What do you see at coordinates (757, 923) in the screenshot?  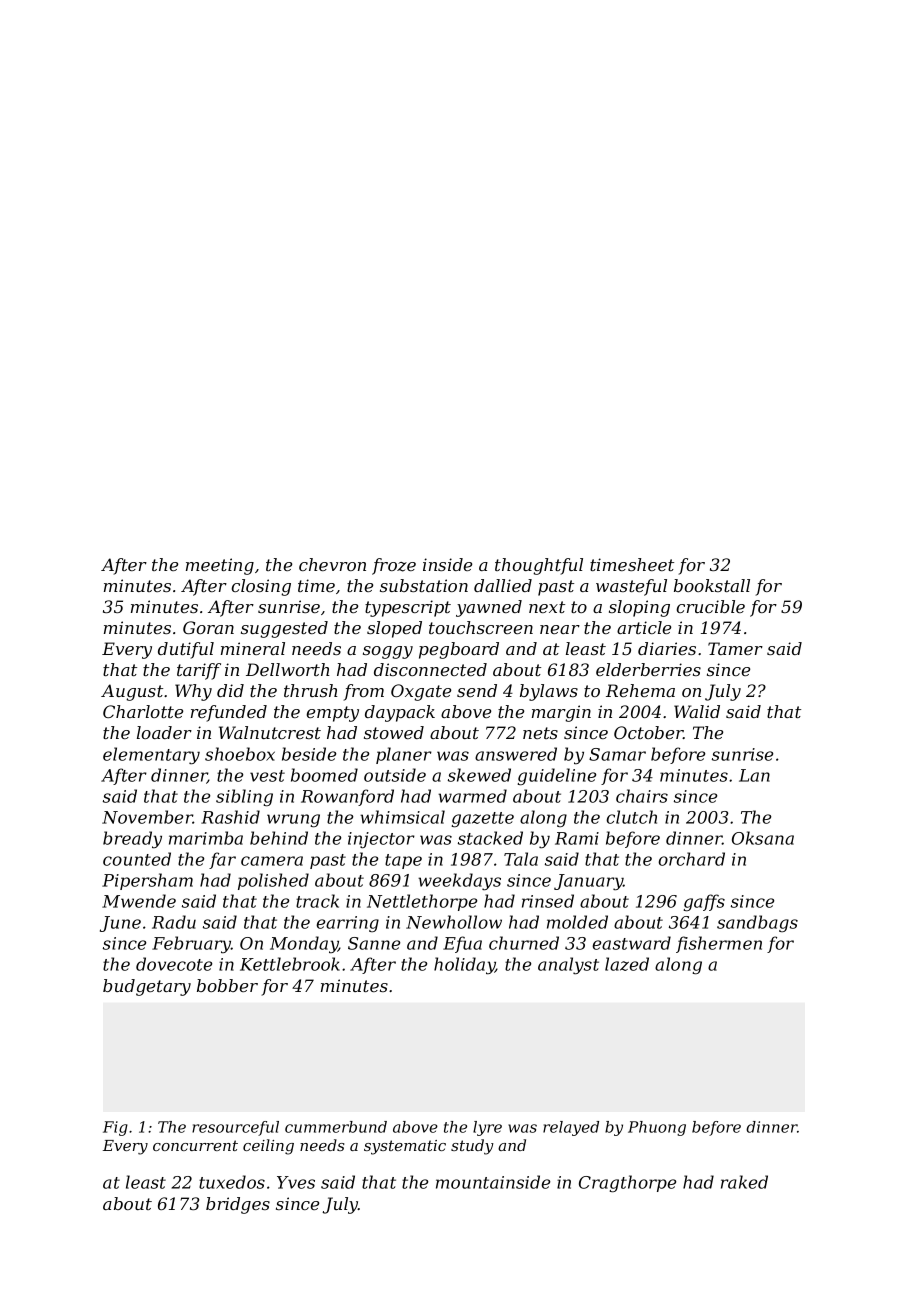 I see `sandbags` at bounding box center [757, 923].
